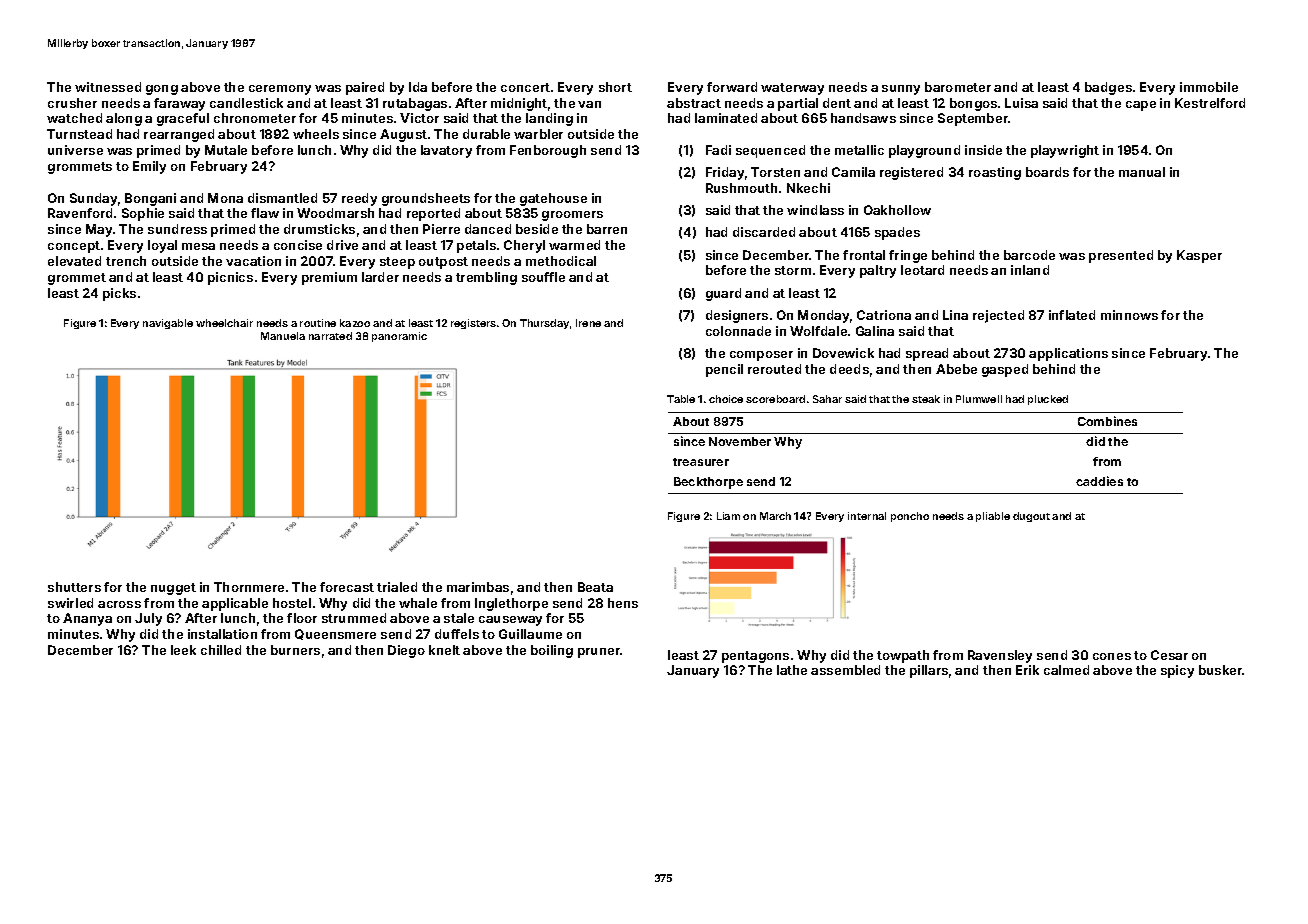 This screenshot has width=1308, height=924. I want to click on inside, so click(983, 150).
